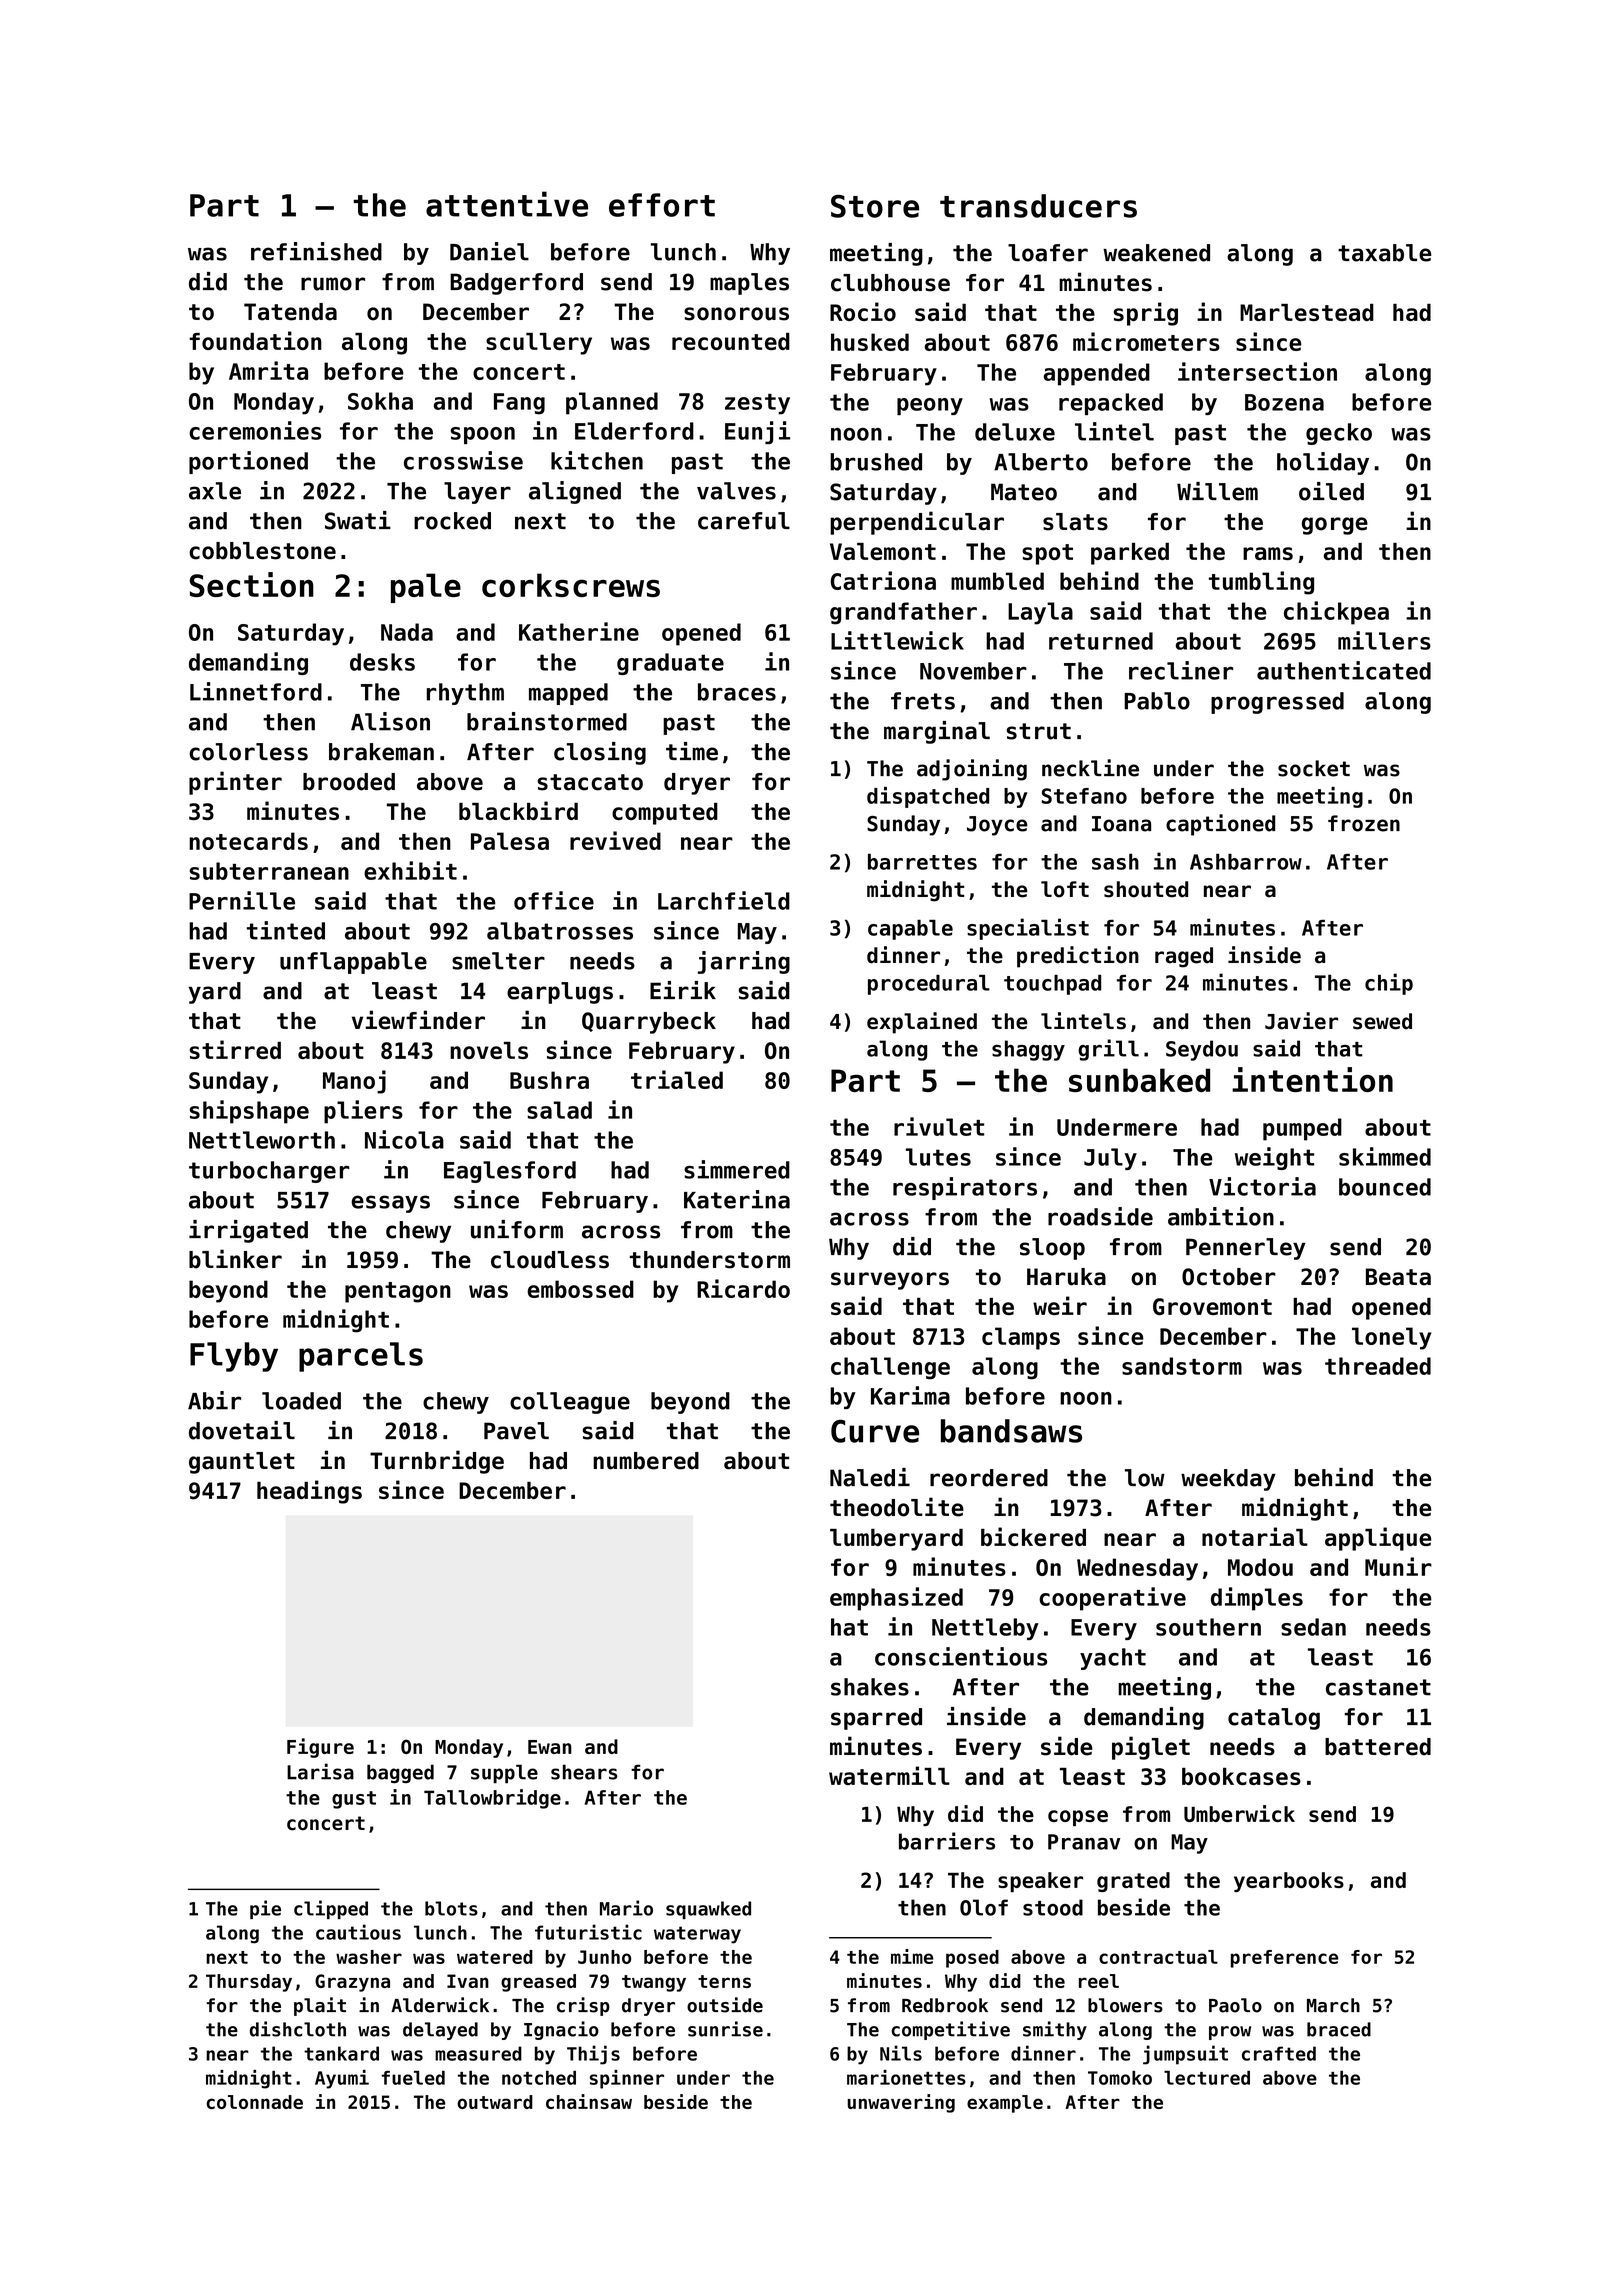 Image resolution: width=1620 pixels, height=2292 pixels. What do you see at coordinates (235, 1259) in the screenshot?
I see `blinker` at bounding box center [235, 1259].
